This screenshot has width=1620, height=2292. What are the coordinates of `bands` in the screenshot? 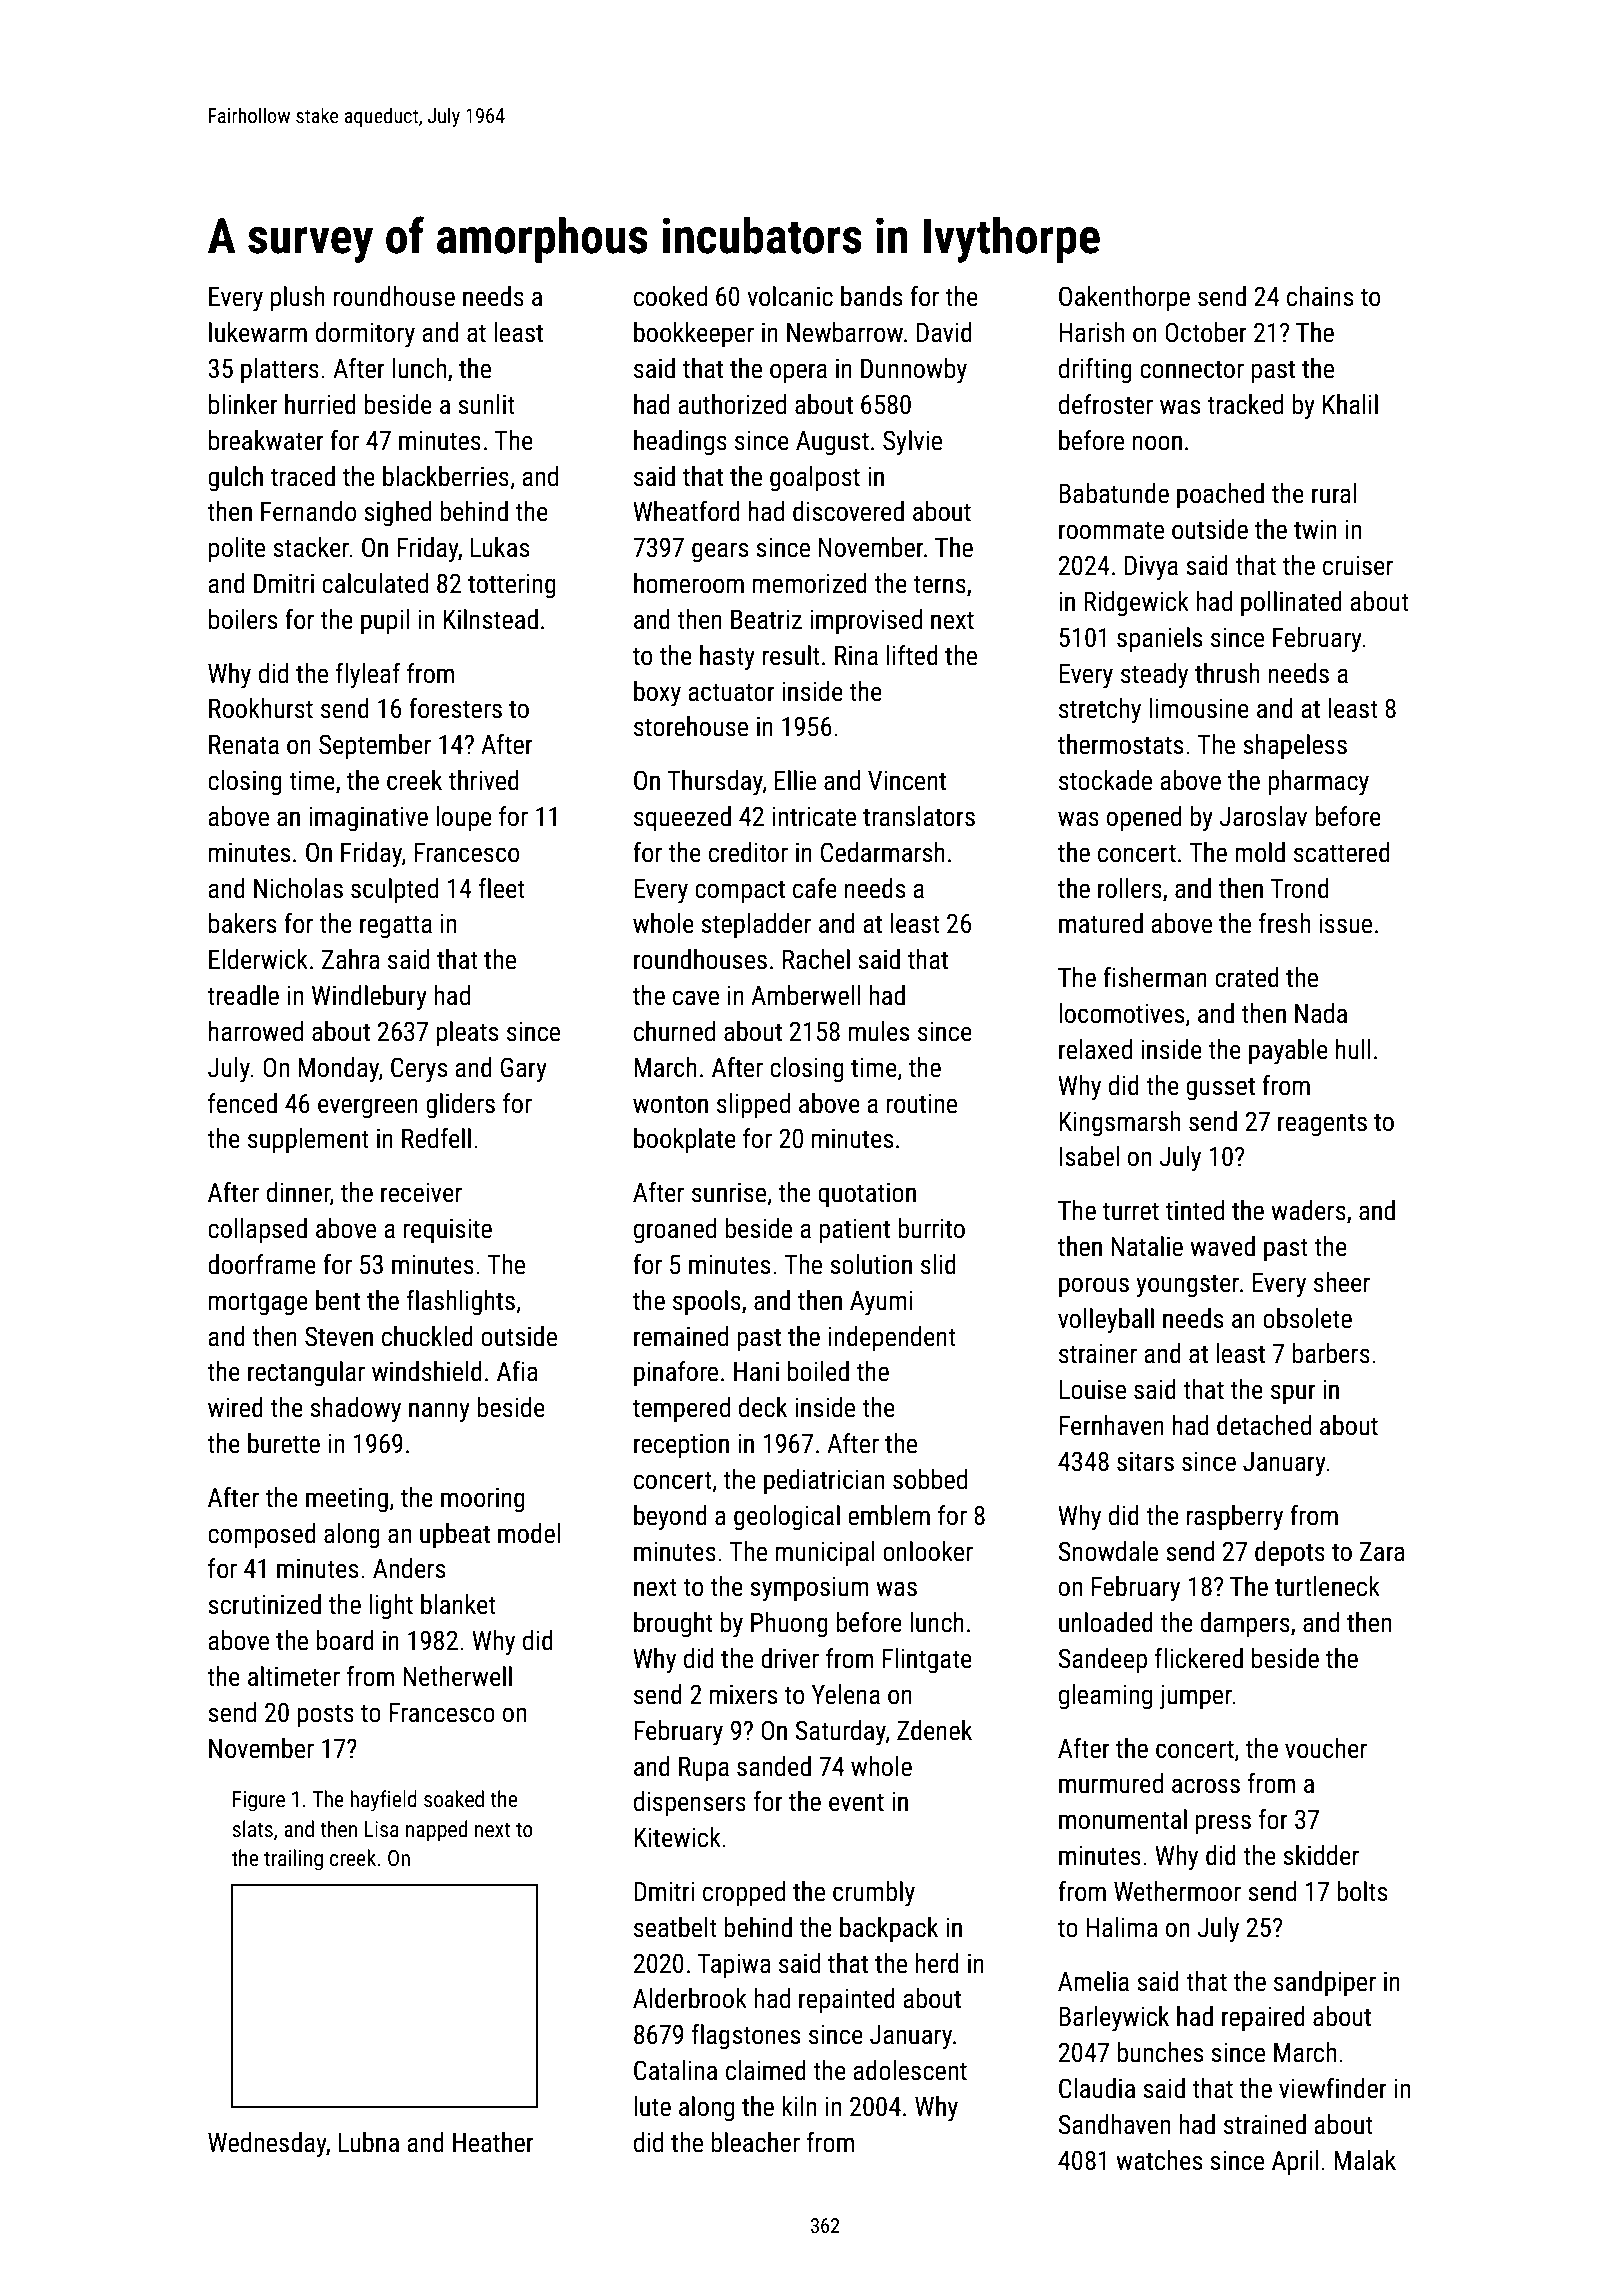 It's located at (871, 296).
